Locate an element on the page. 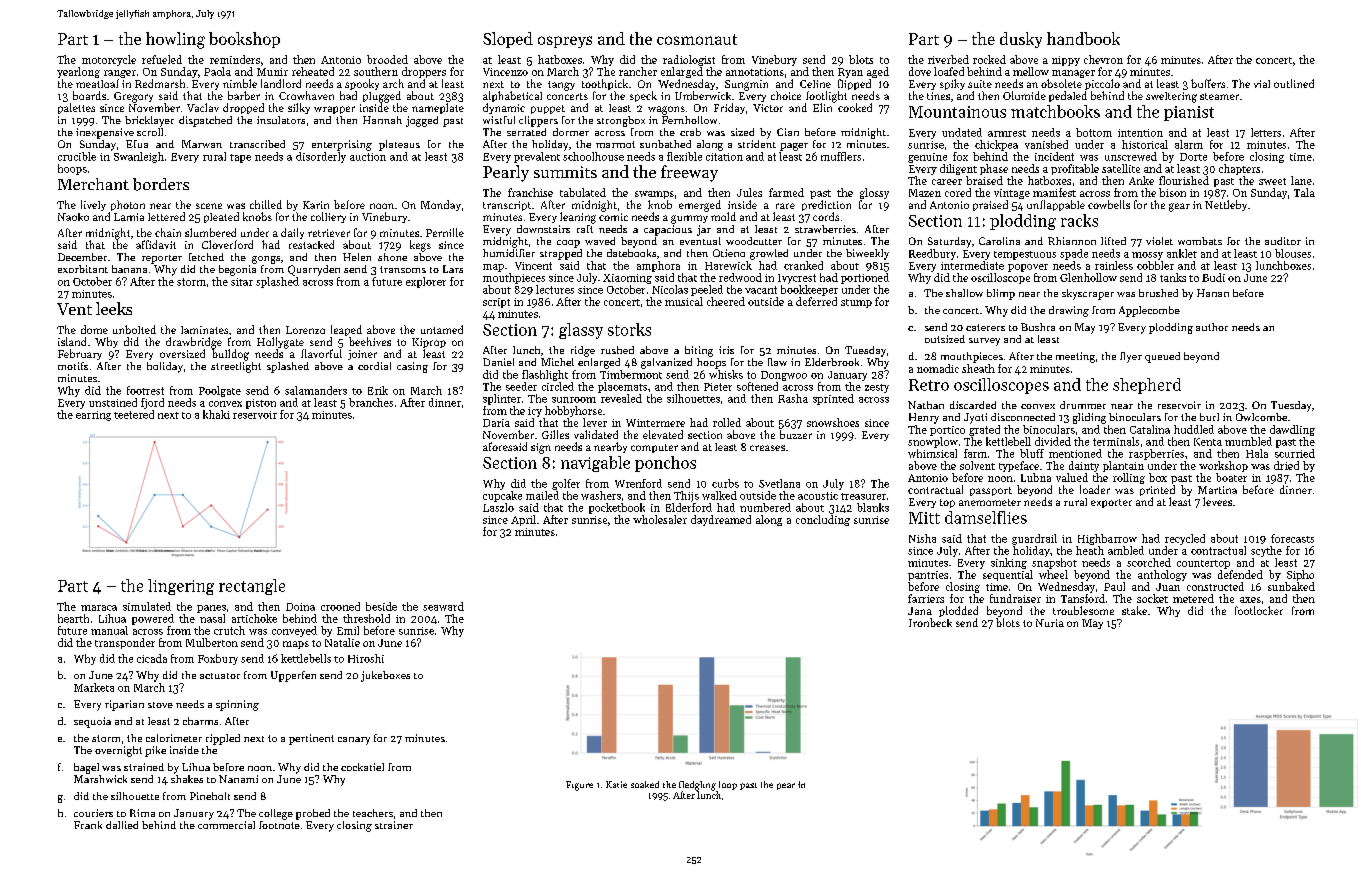  unflappable is located at coordinates (1056, 205).
